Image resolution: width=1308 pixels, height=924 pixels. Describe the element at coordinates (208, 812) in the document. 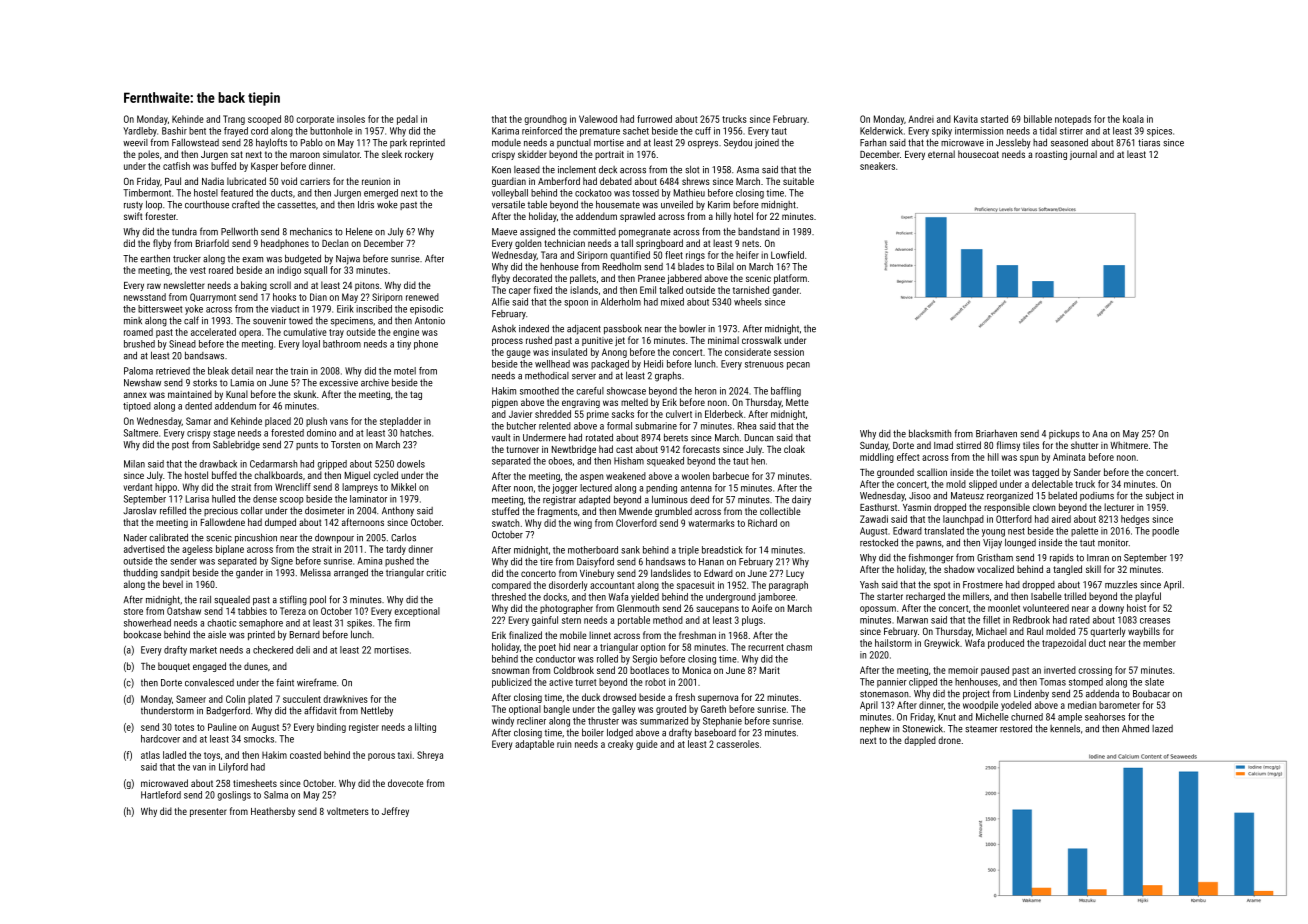

I see `presenter` at that location.
